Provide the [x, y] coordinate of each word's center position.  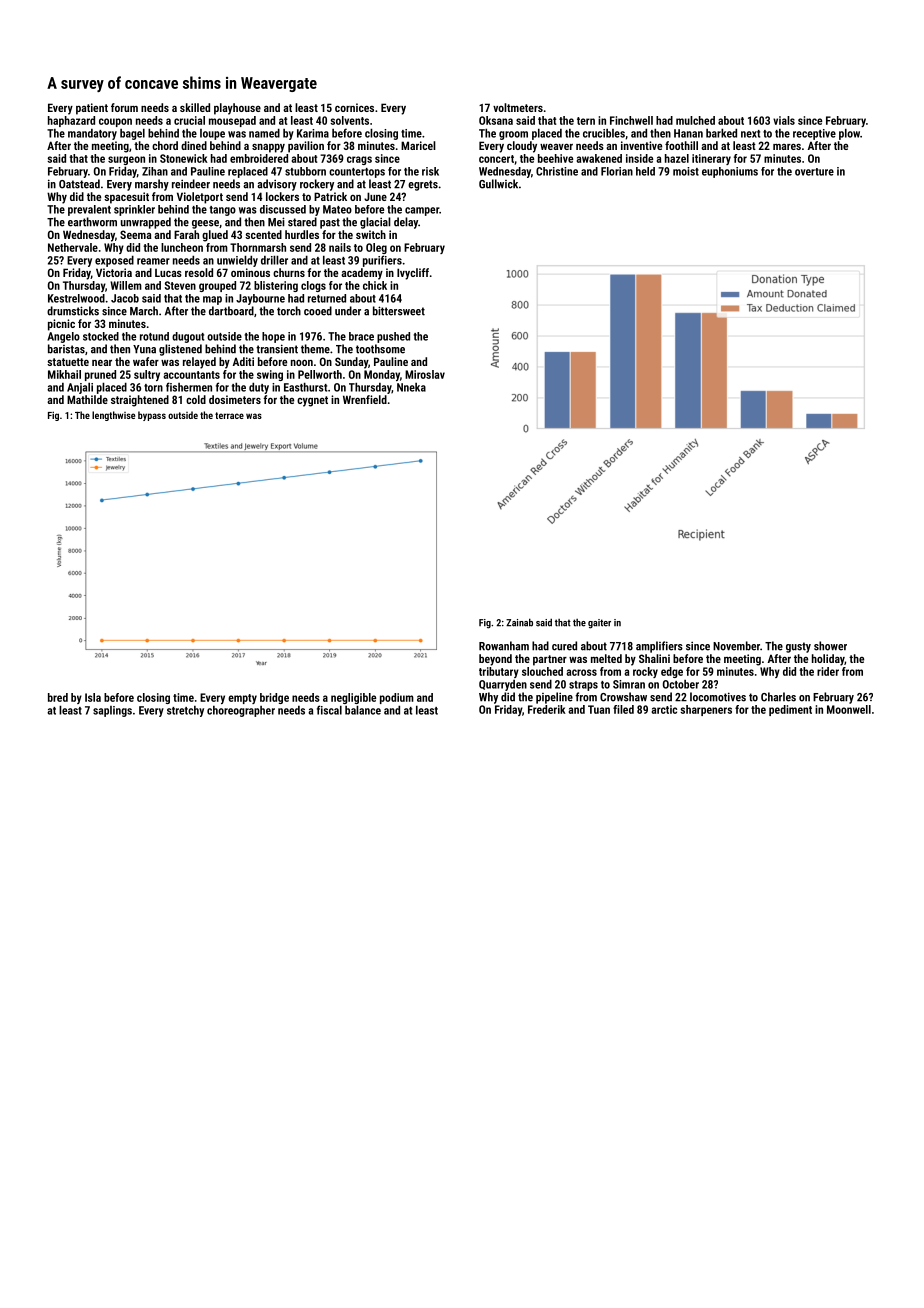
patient [92, 109]
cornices [354, 107]
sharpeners [706, 710]
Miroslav [425, 374]
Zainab [519, 622]
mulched [695, 120]
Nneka [411, 387]
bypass [152, 416]
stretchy [185, 711]
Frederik [547, 709]
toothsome [380, 349]
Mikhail [64, 374]
